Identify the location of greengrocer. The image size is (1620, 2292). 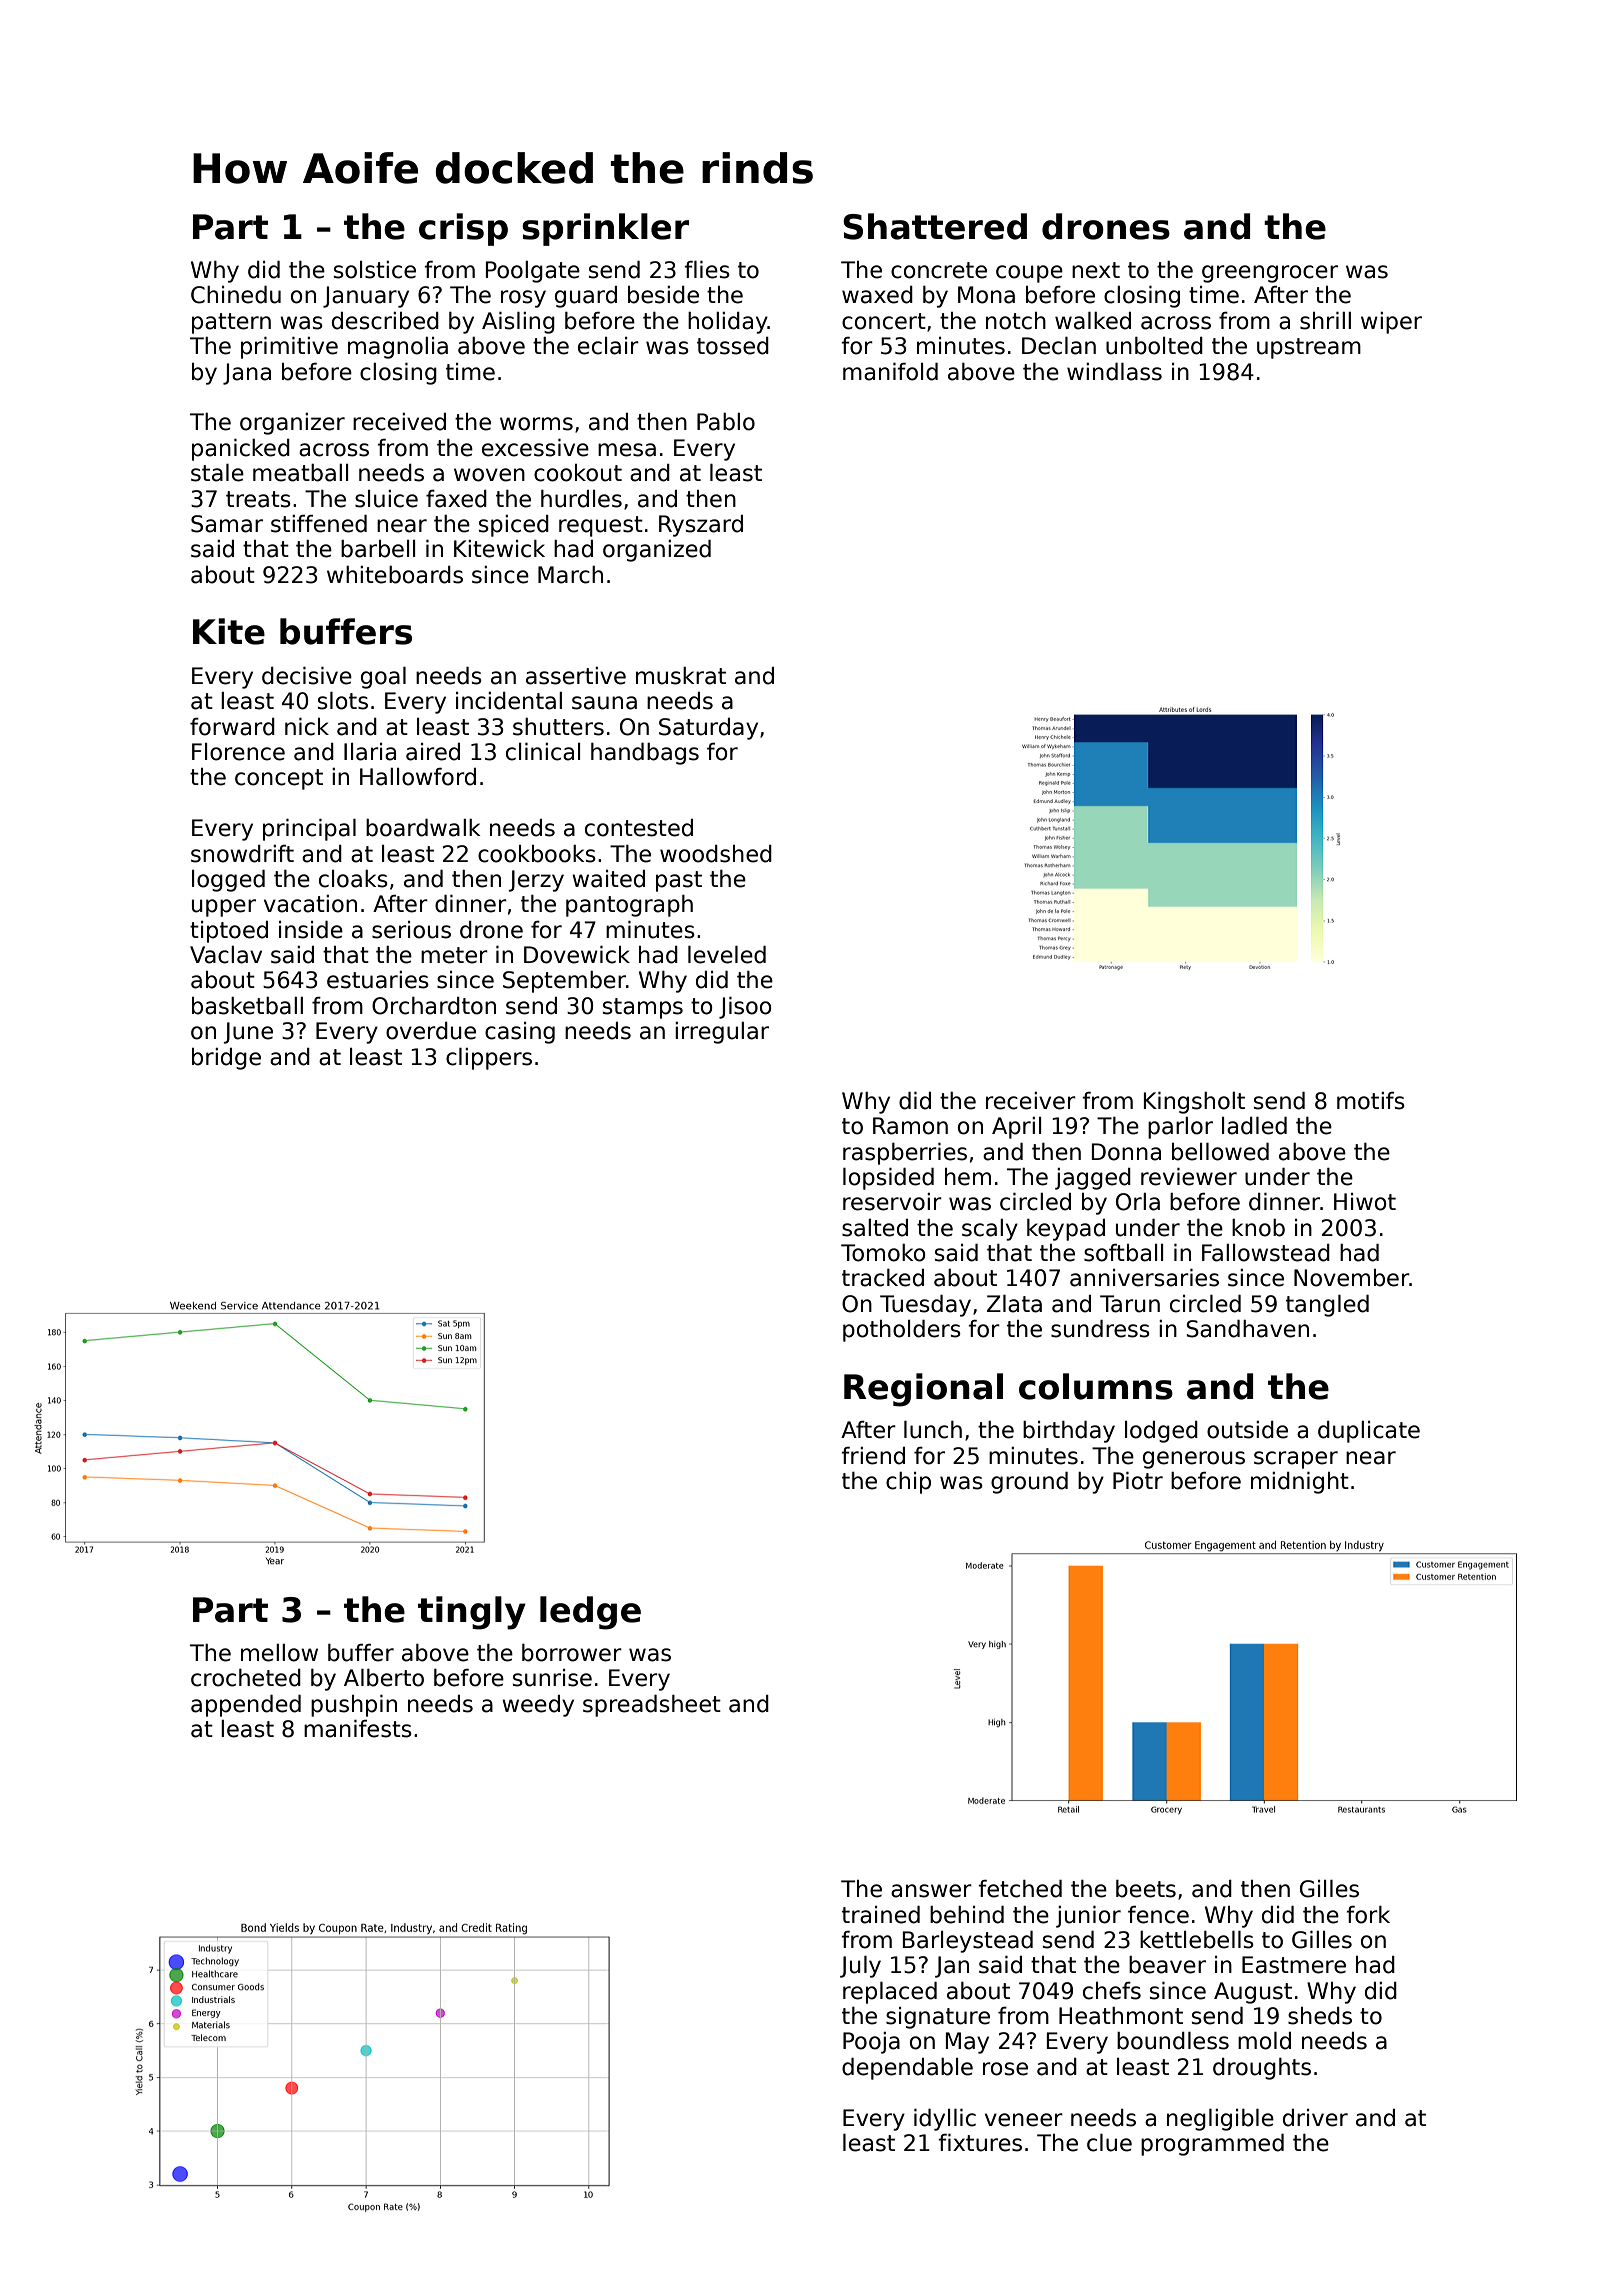
(1270, 274).
